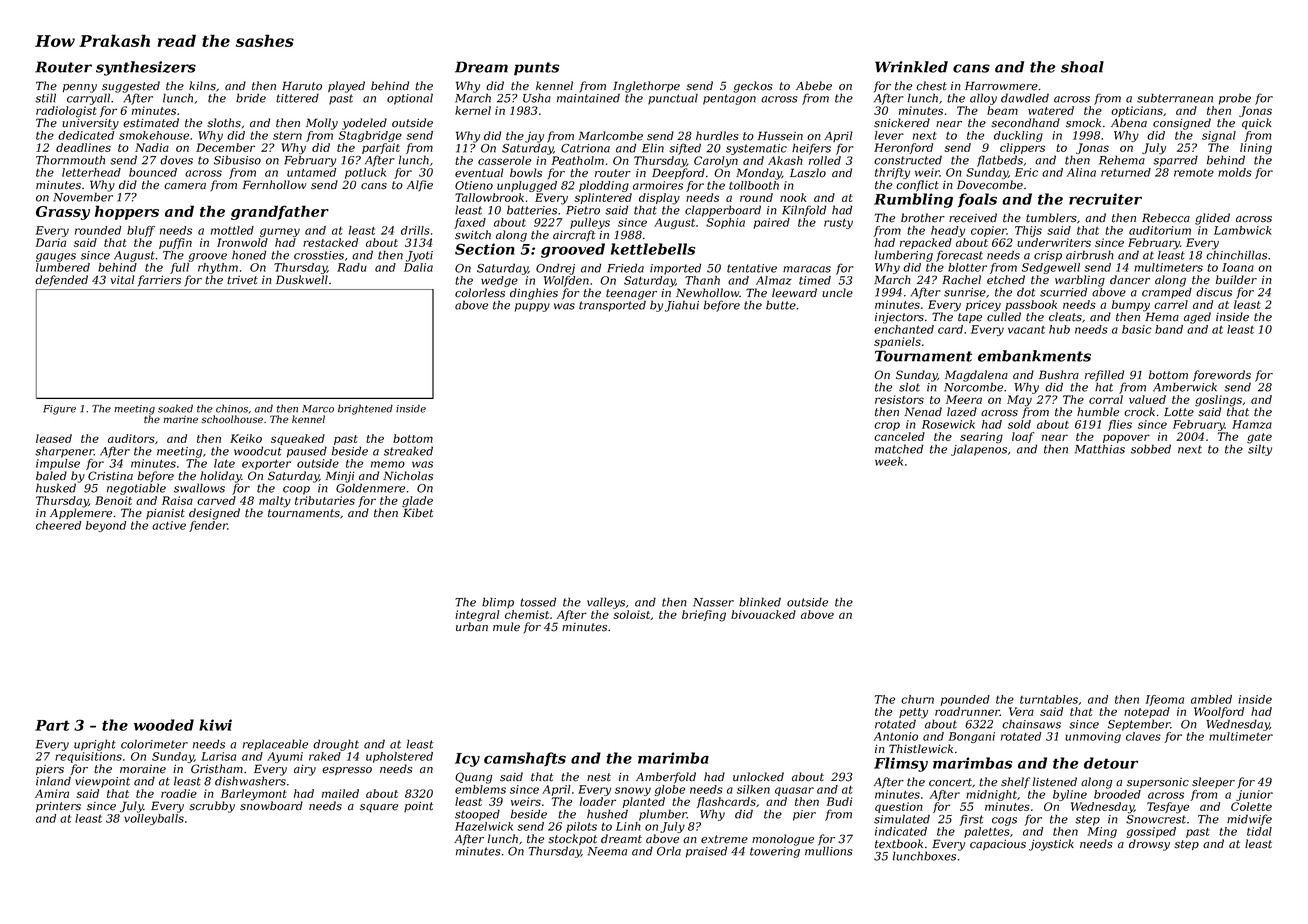 The width and height of the image is (1308, 924). What do you see at coordinates (536, 69) in the image?
I see `punts` at bounding box center [536, 69].
